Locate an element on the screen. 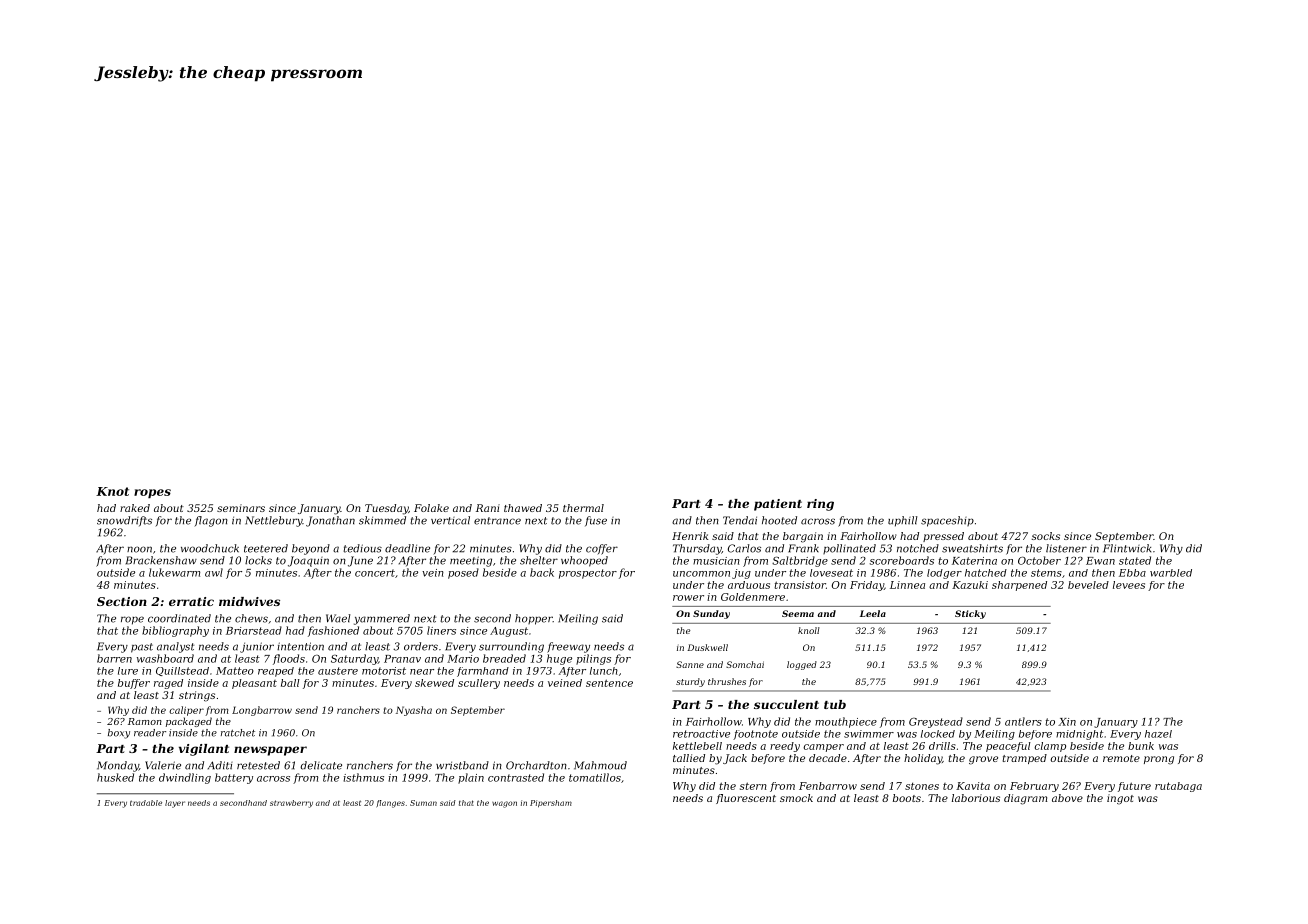 This screenshot has width=1308, height=924. tub is located at coordinates (835, 704).
